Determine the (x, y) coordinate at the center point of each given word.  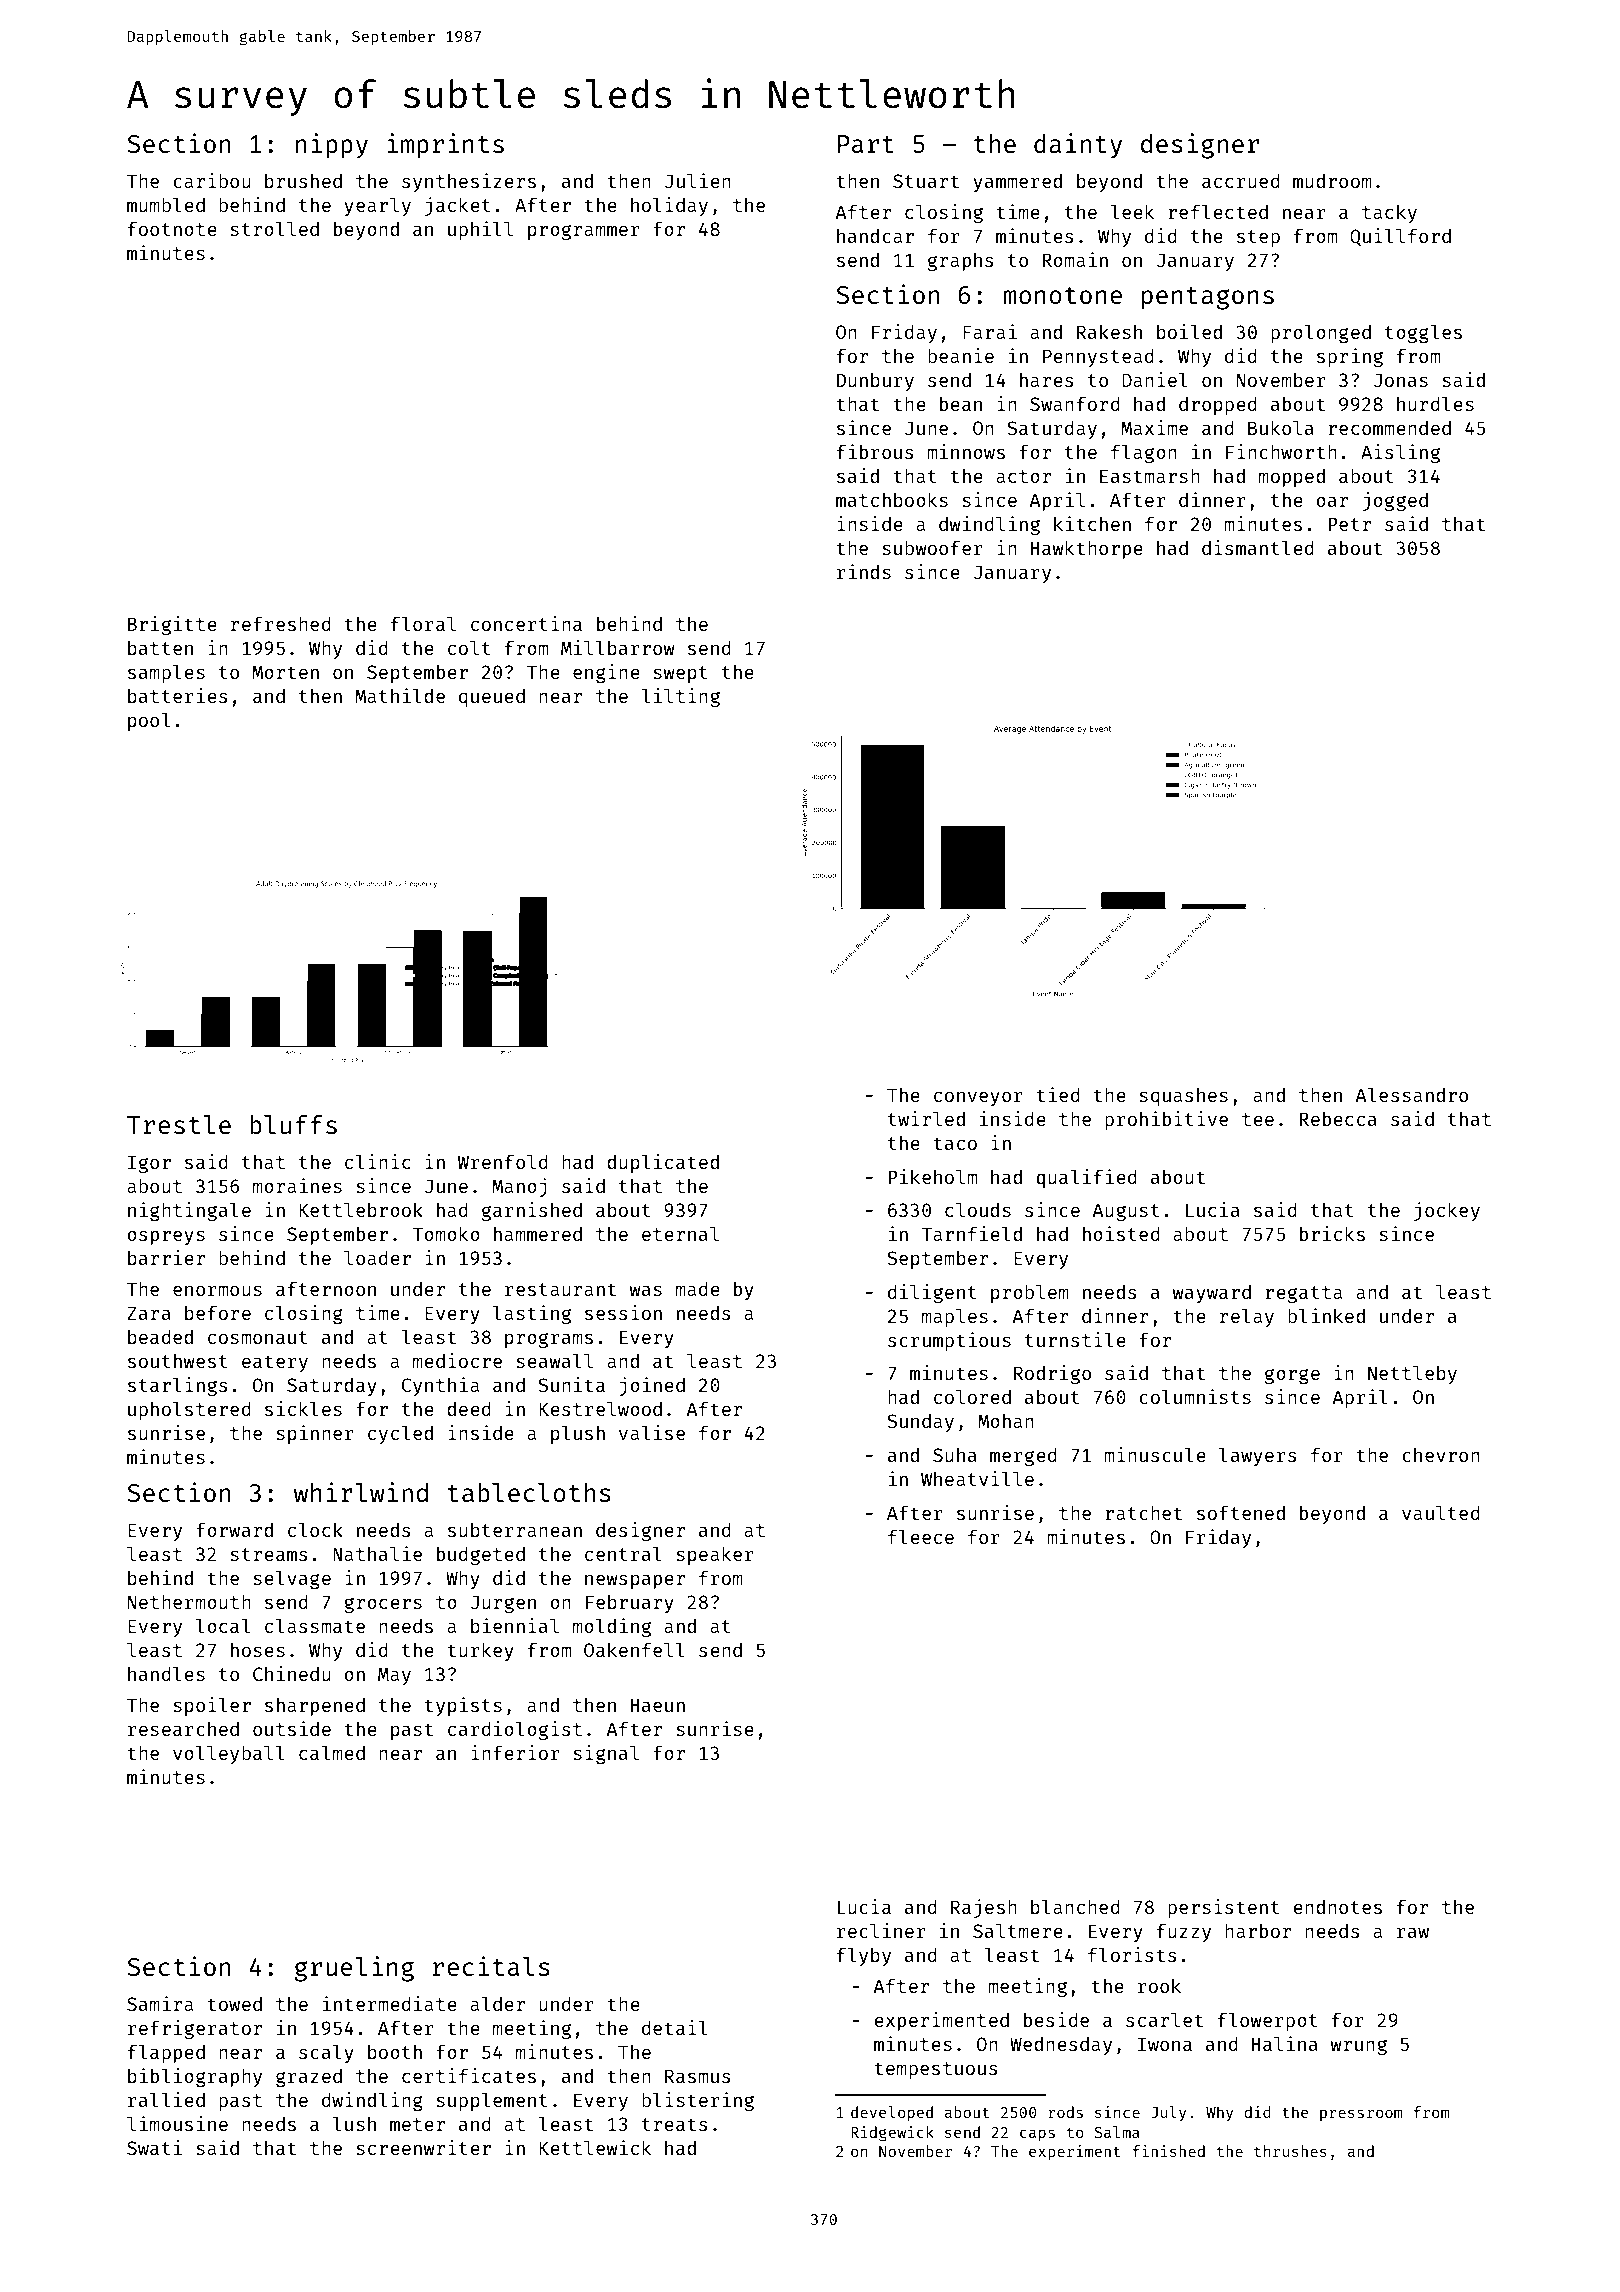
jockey (1447, 1211)
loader (377, 1257)
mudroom (1332, 181)
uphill (480, 230)
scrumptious (949, 1341)
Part (866, 144)
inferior (515, 1752)
